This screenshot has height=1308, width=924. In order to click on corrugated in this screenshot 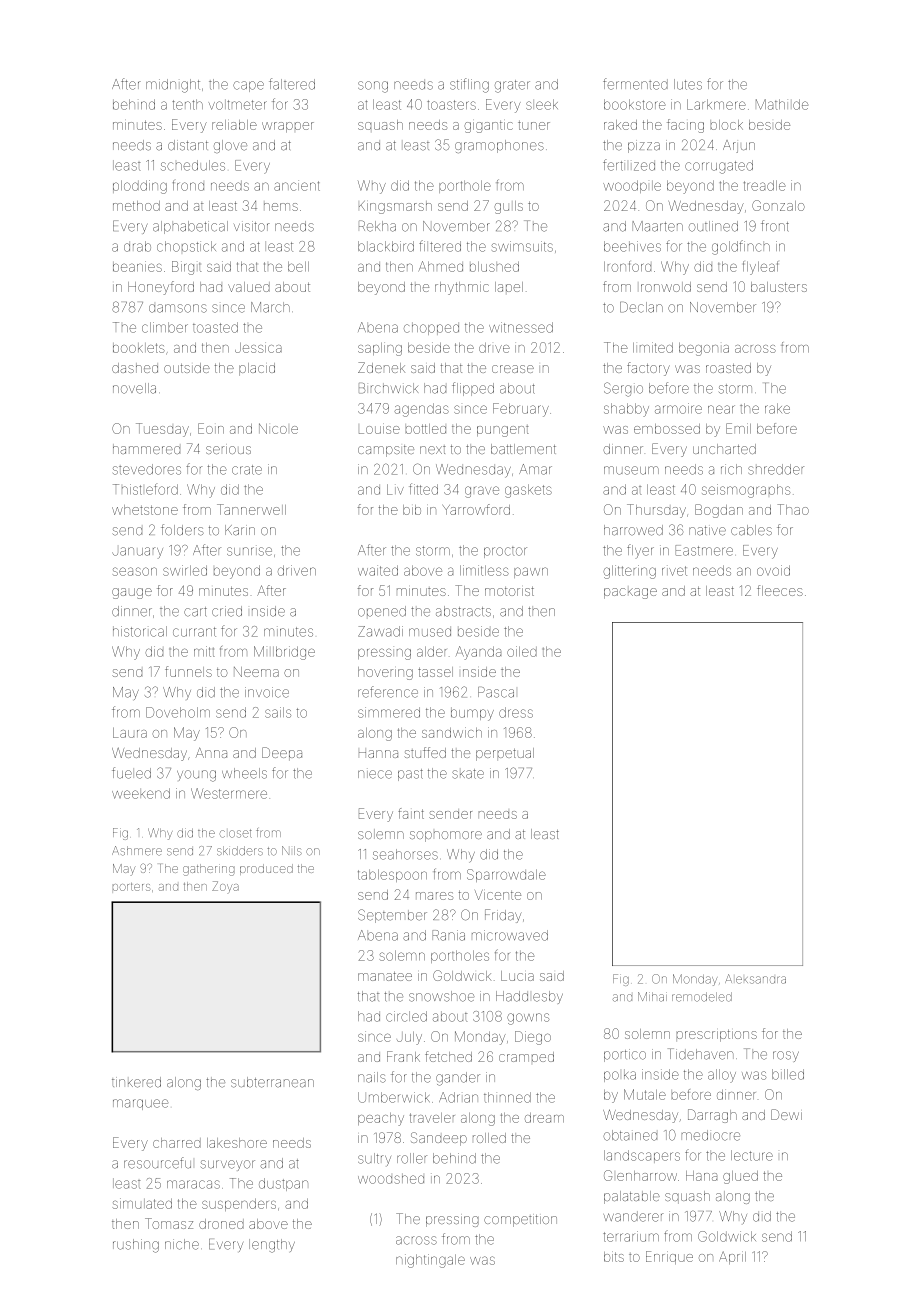, I will do `click(719, 167)`.
